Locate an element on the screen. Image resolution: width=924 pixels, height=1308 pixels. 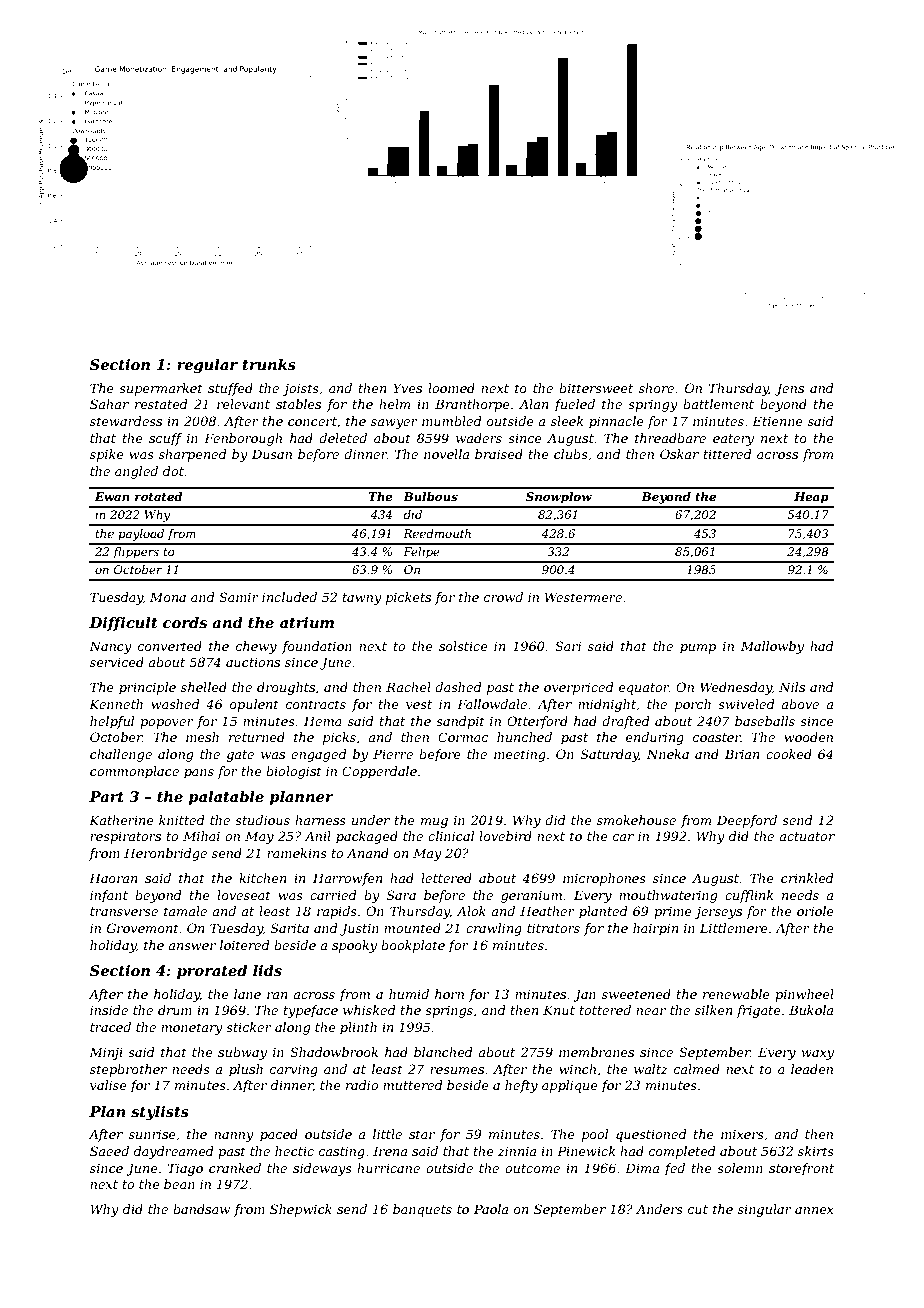
threadbare is located at coordinates (670, 438).
